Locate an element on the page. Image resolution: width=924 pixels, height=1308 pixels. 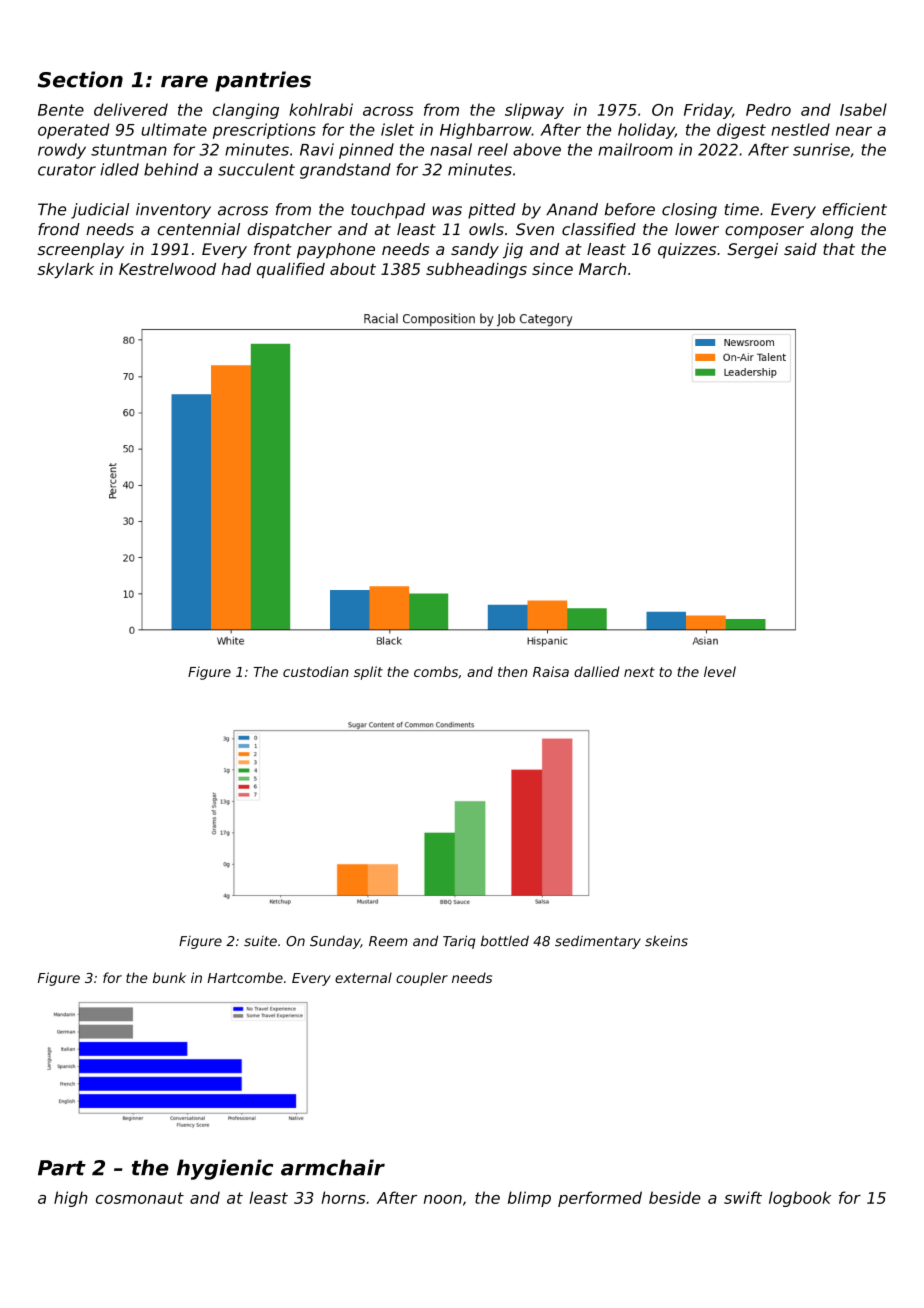
sunrise is located at coordinates (821, 149).
